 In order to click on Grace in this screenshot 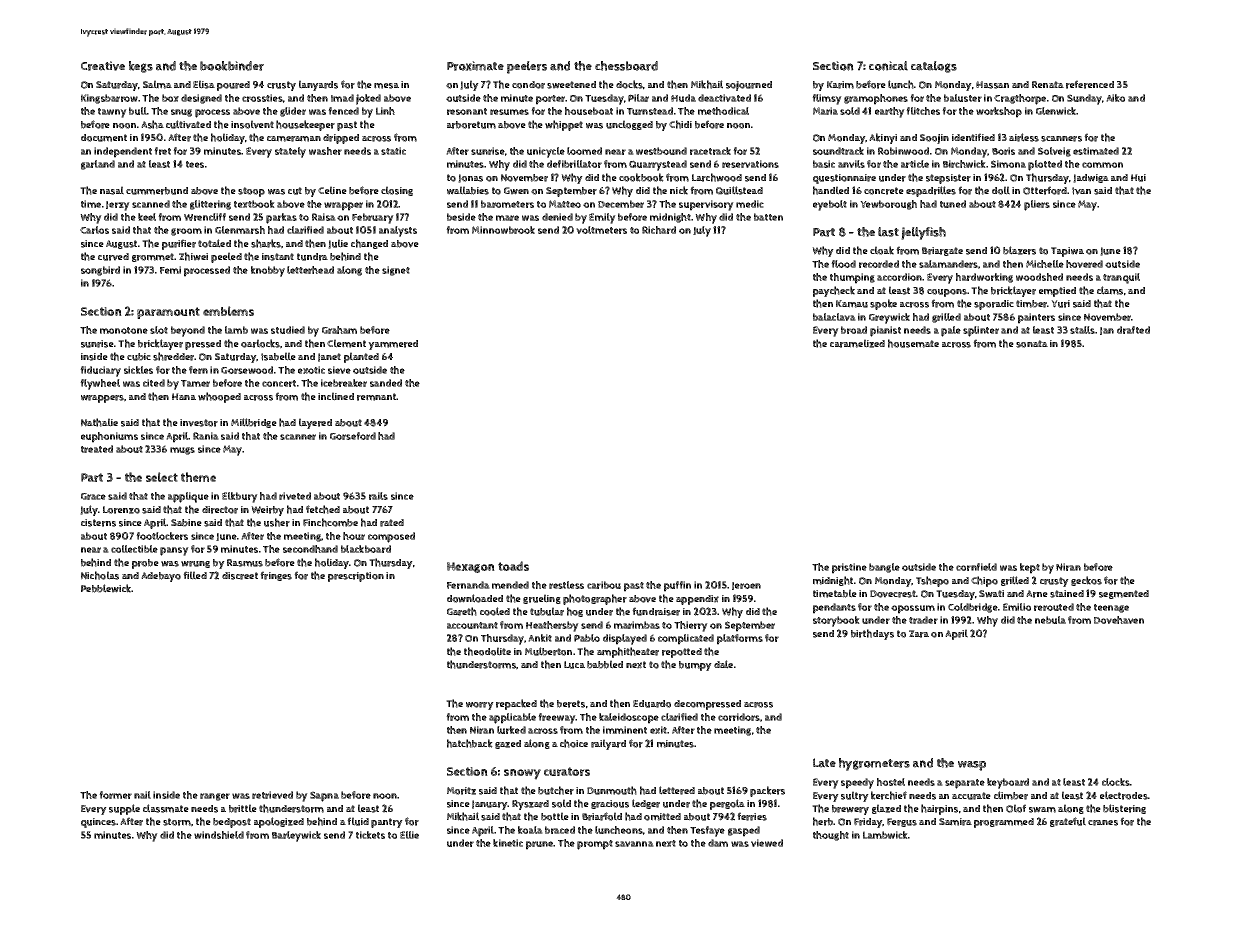, I will do `click(93, 496)`.
